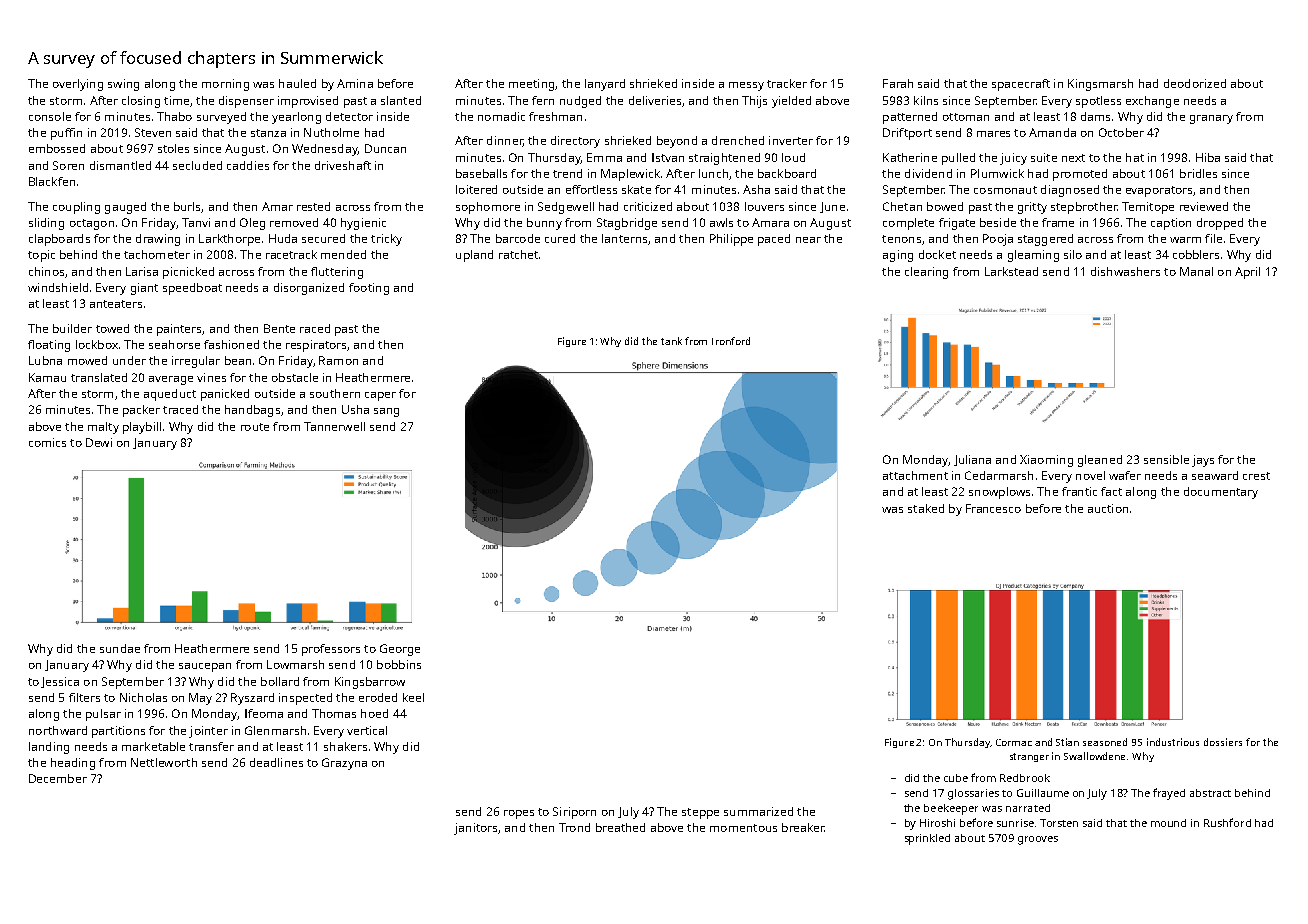 The image size is (1308, 924). I want to click on footing, so click(369, 289).
